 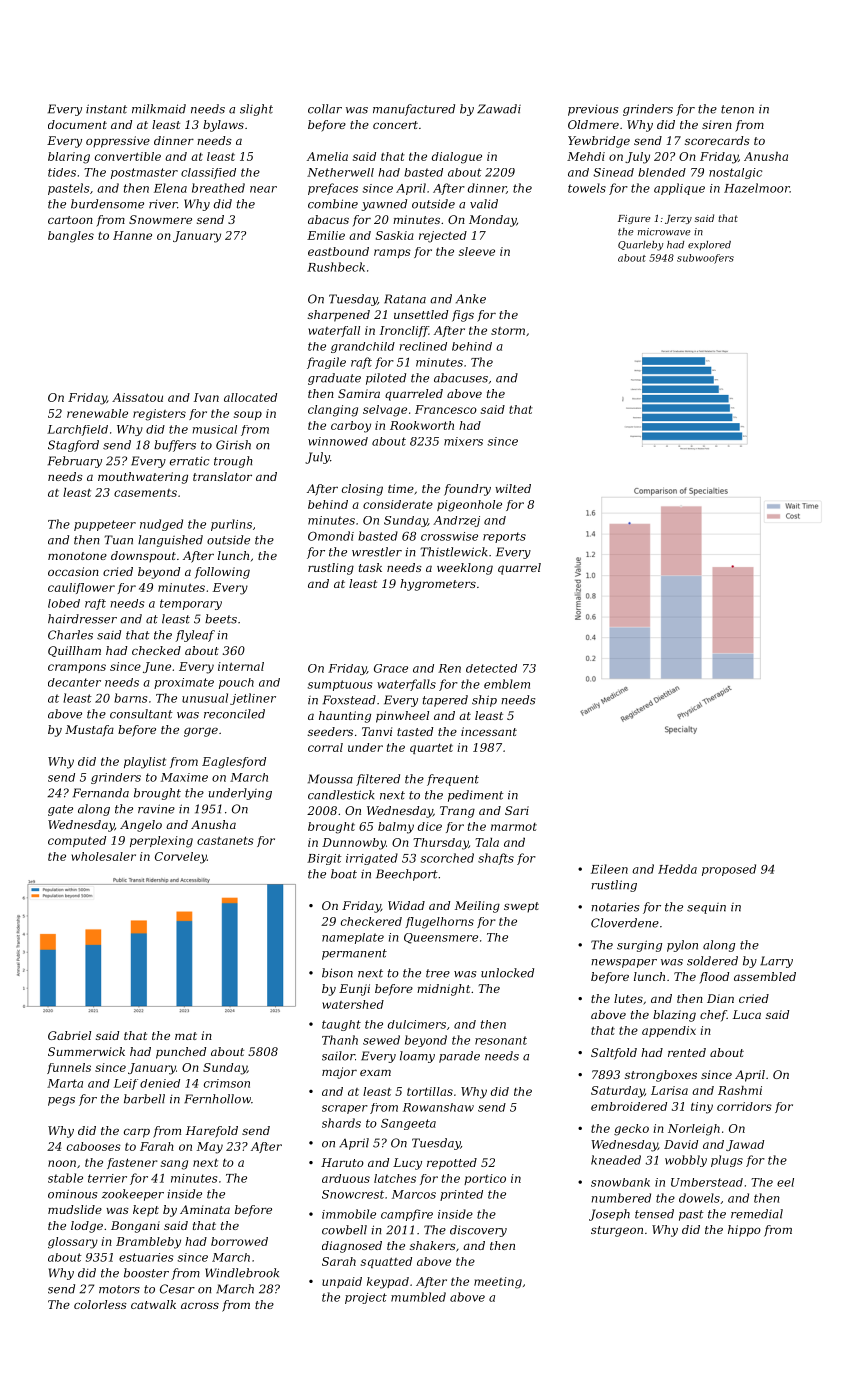 What do you see at coordinates (499, 109) in the image?
I see `Zawadi` at bounding box center [499, 109].
